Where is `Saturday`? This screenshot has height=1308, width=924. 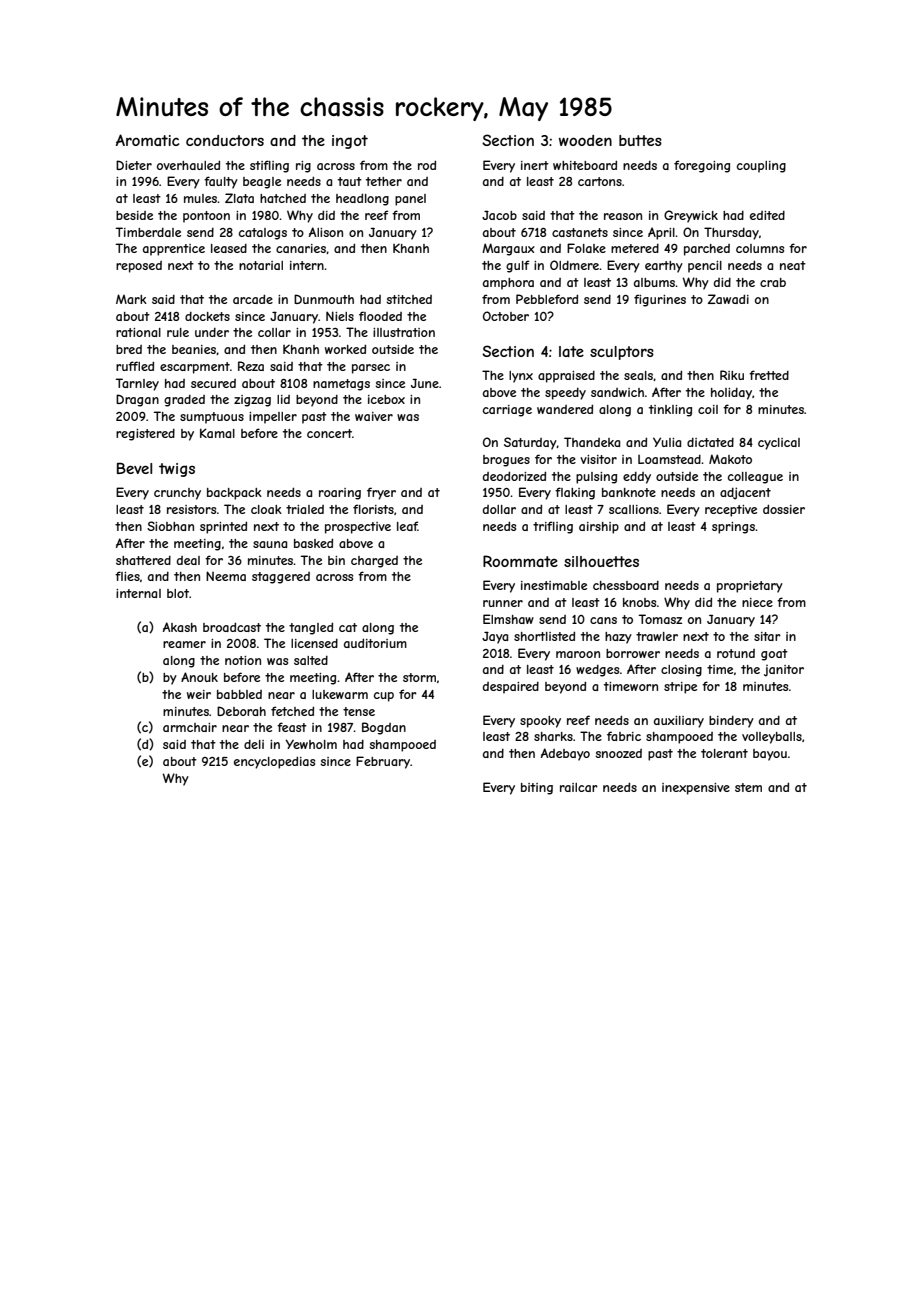 Saturday is located at coordinates (530, 443).
